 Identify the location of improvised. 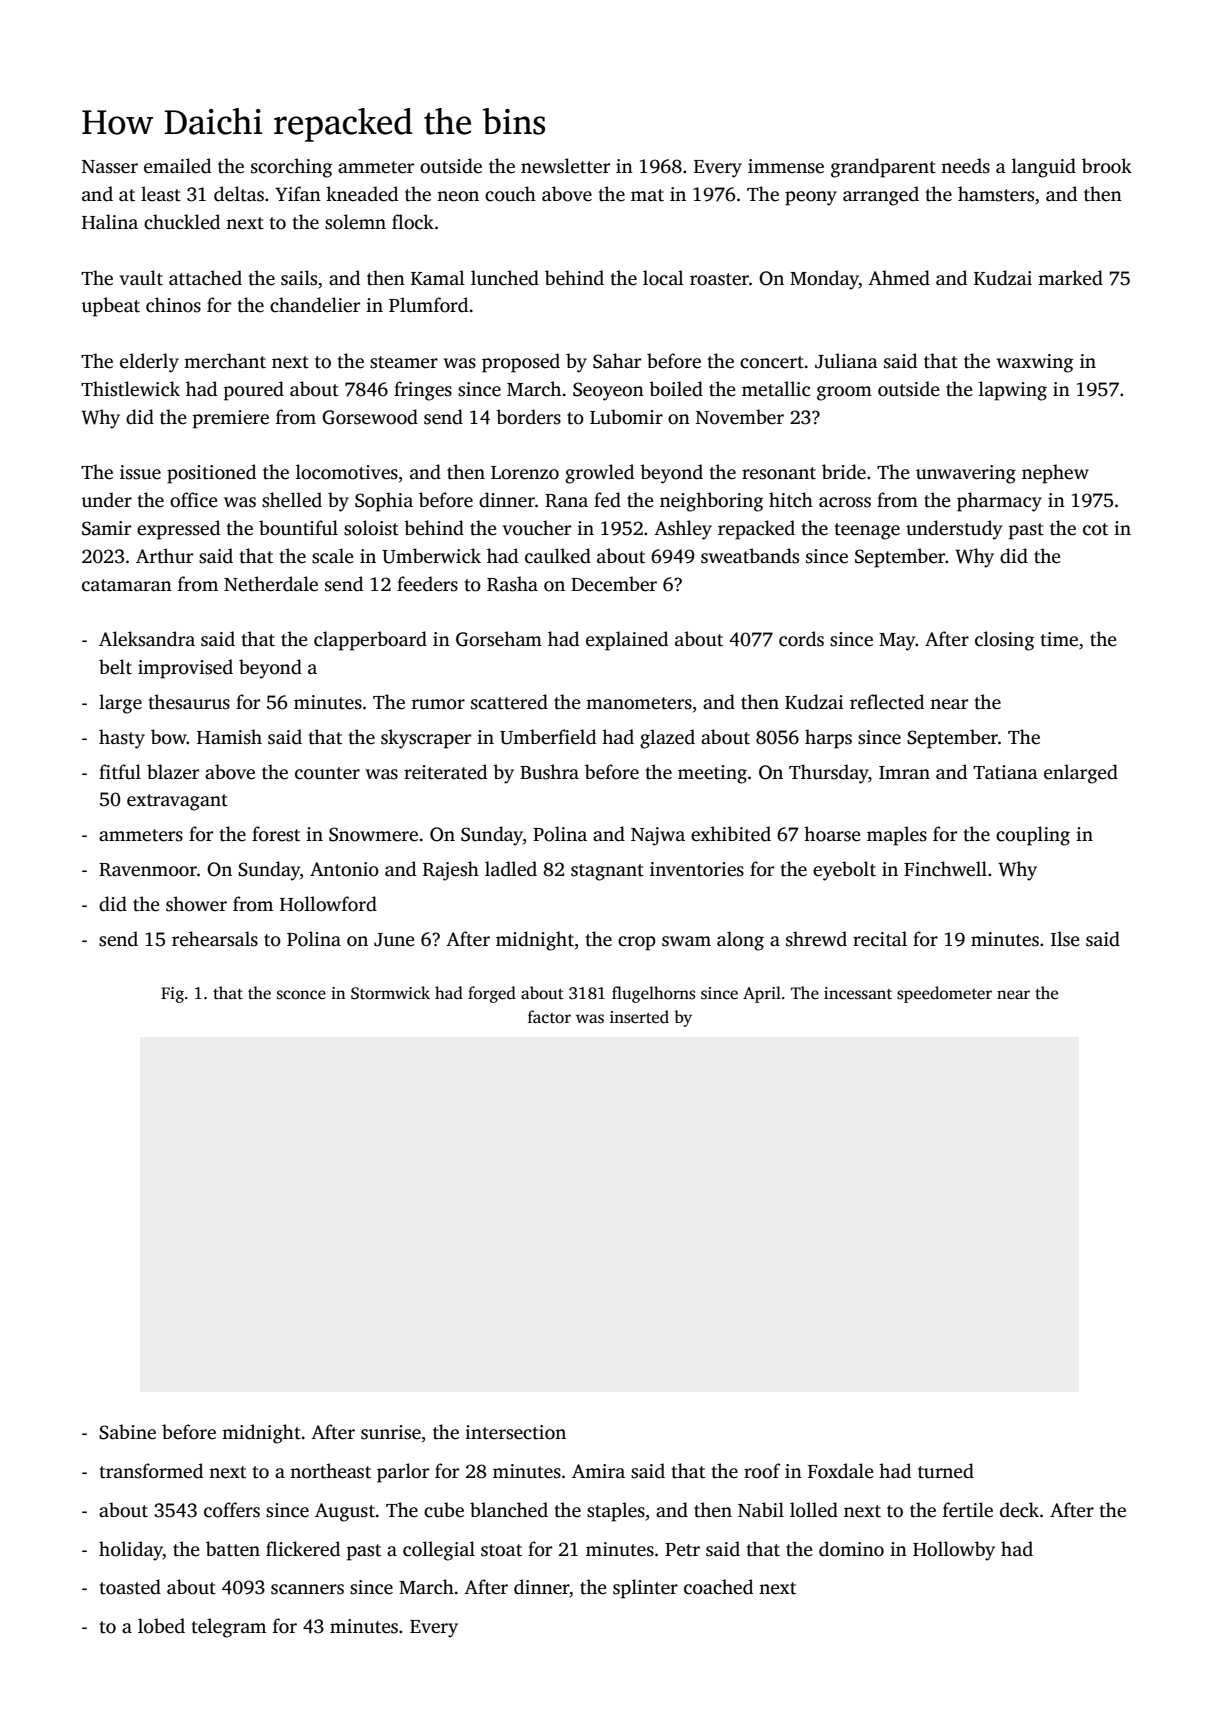
(185, 669).
